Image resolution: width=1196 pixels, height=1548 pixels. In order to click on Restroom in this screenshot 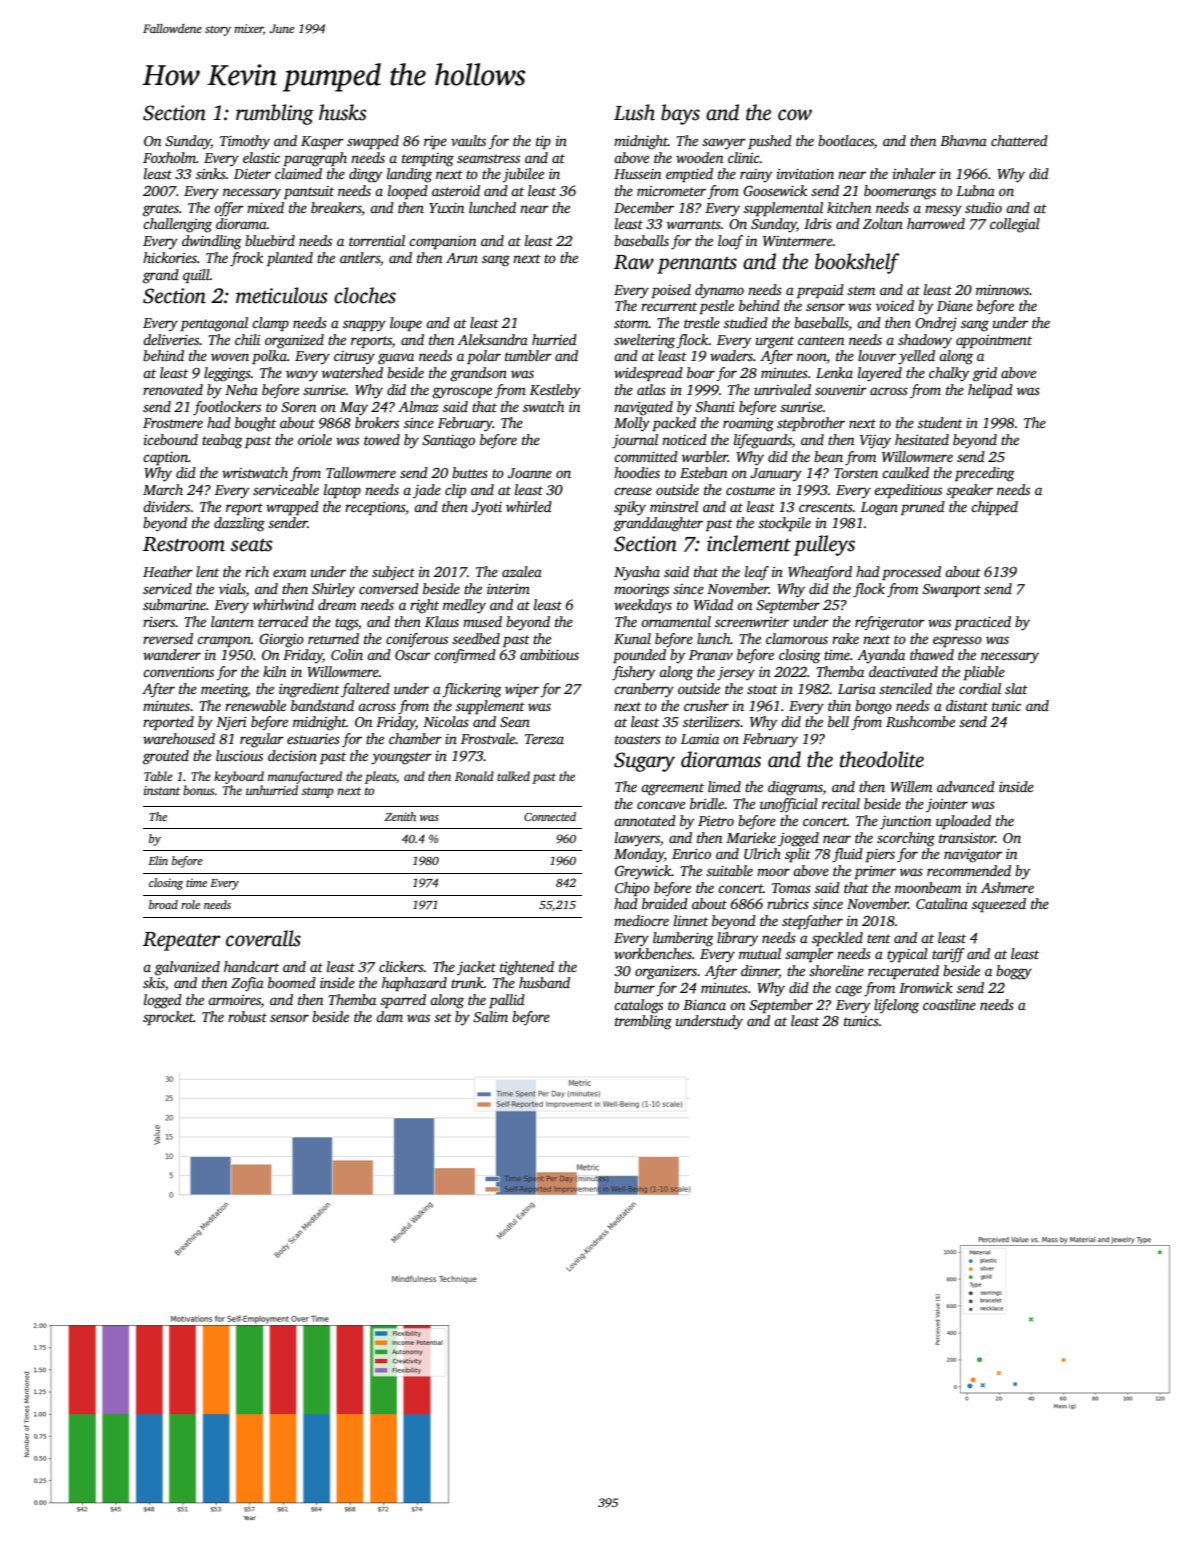, I will do `click(184, 544)`.
